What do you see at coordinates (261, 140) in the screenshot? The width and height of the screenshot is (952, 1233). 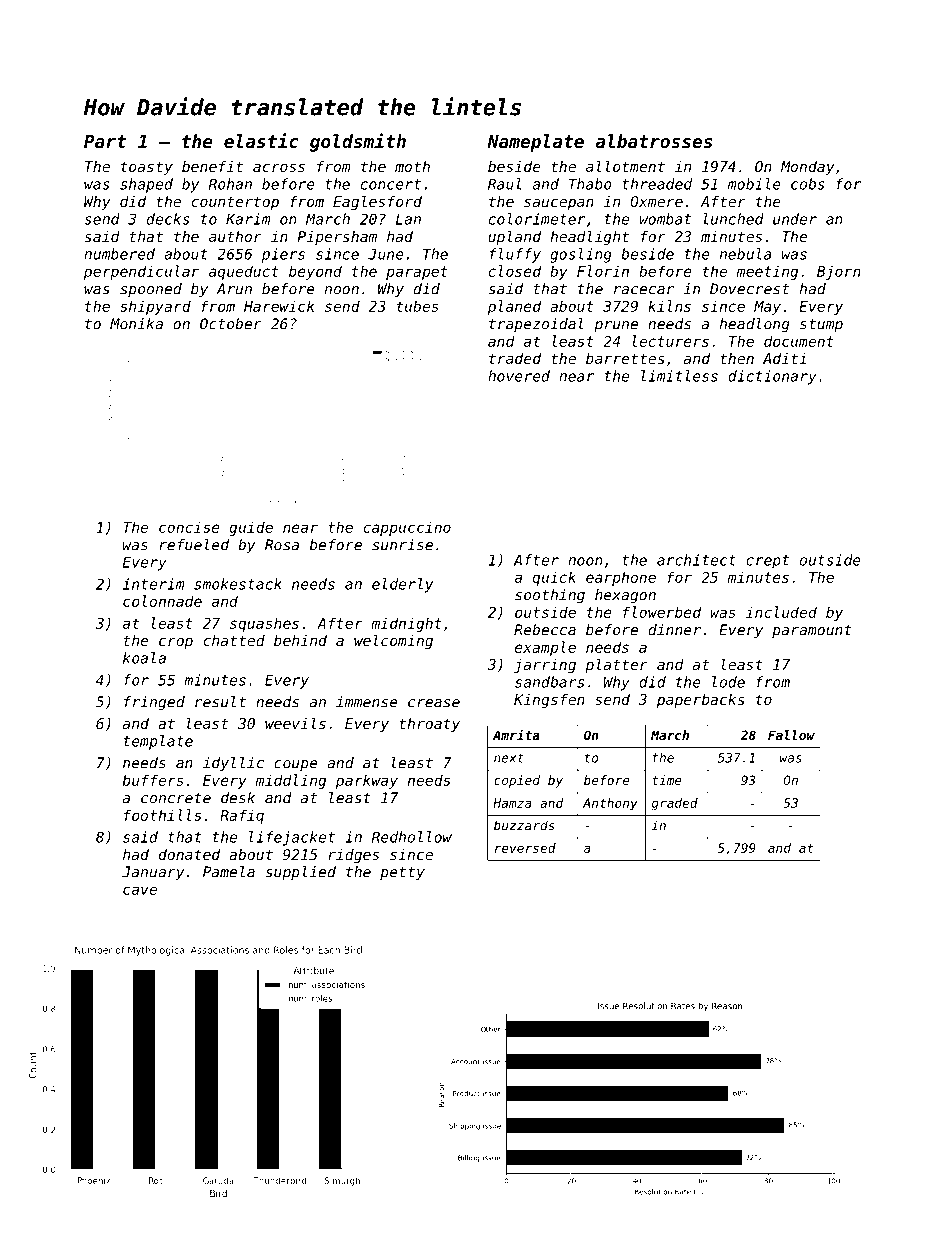 I see `elastic` at bounding box center [261, 140].
